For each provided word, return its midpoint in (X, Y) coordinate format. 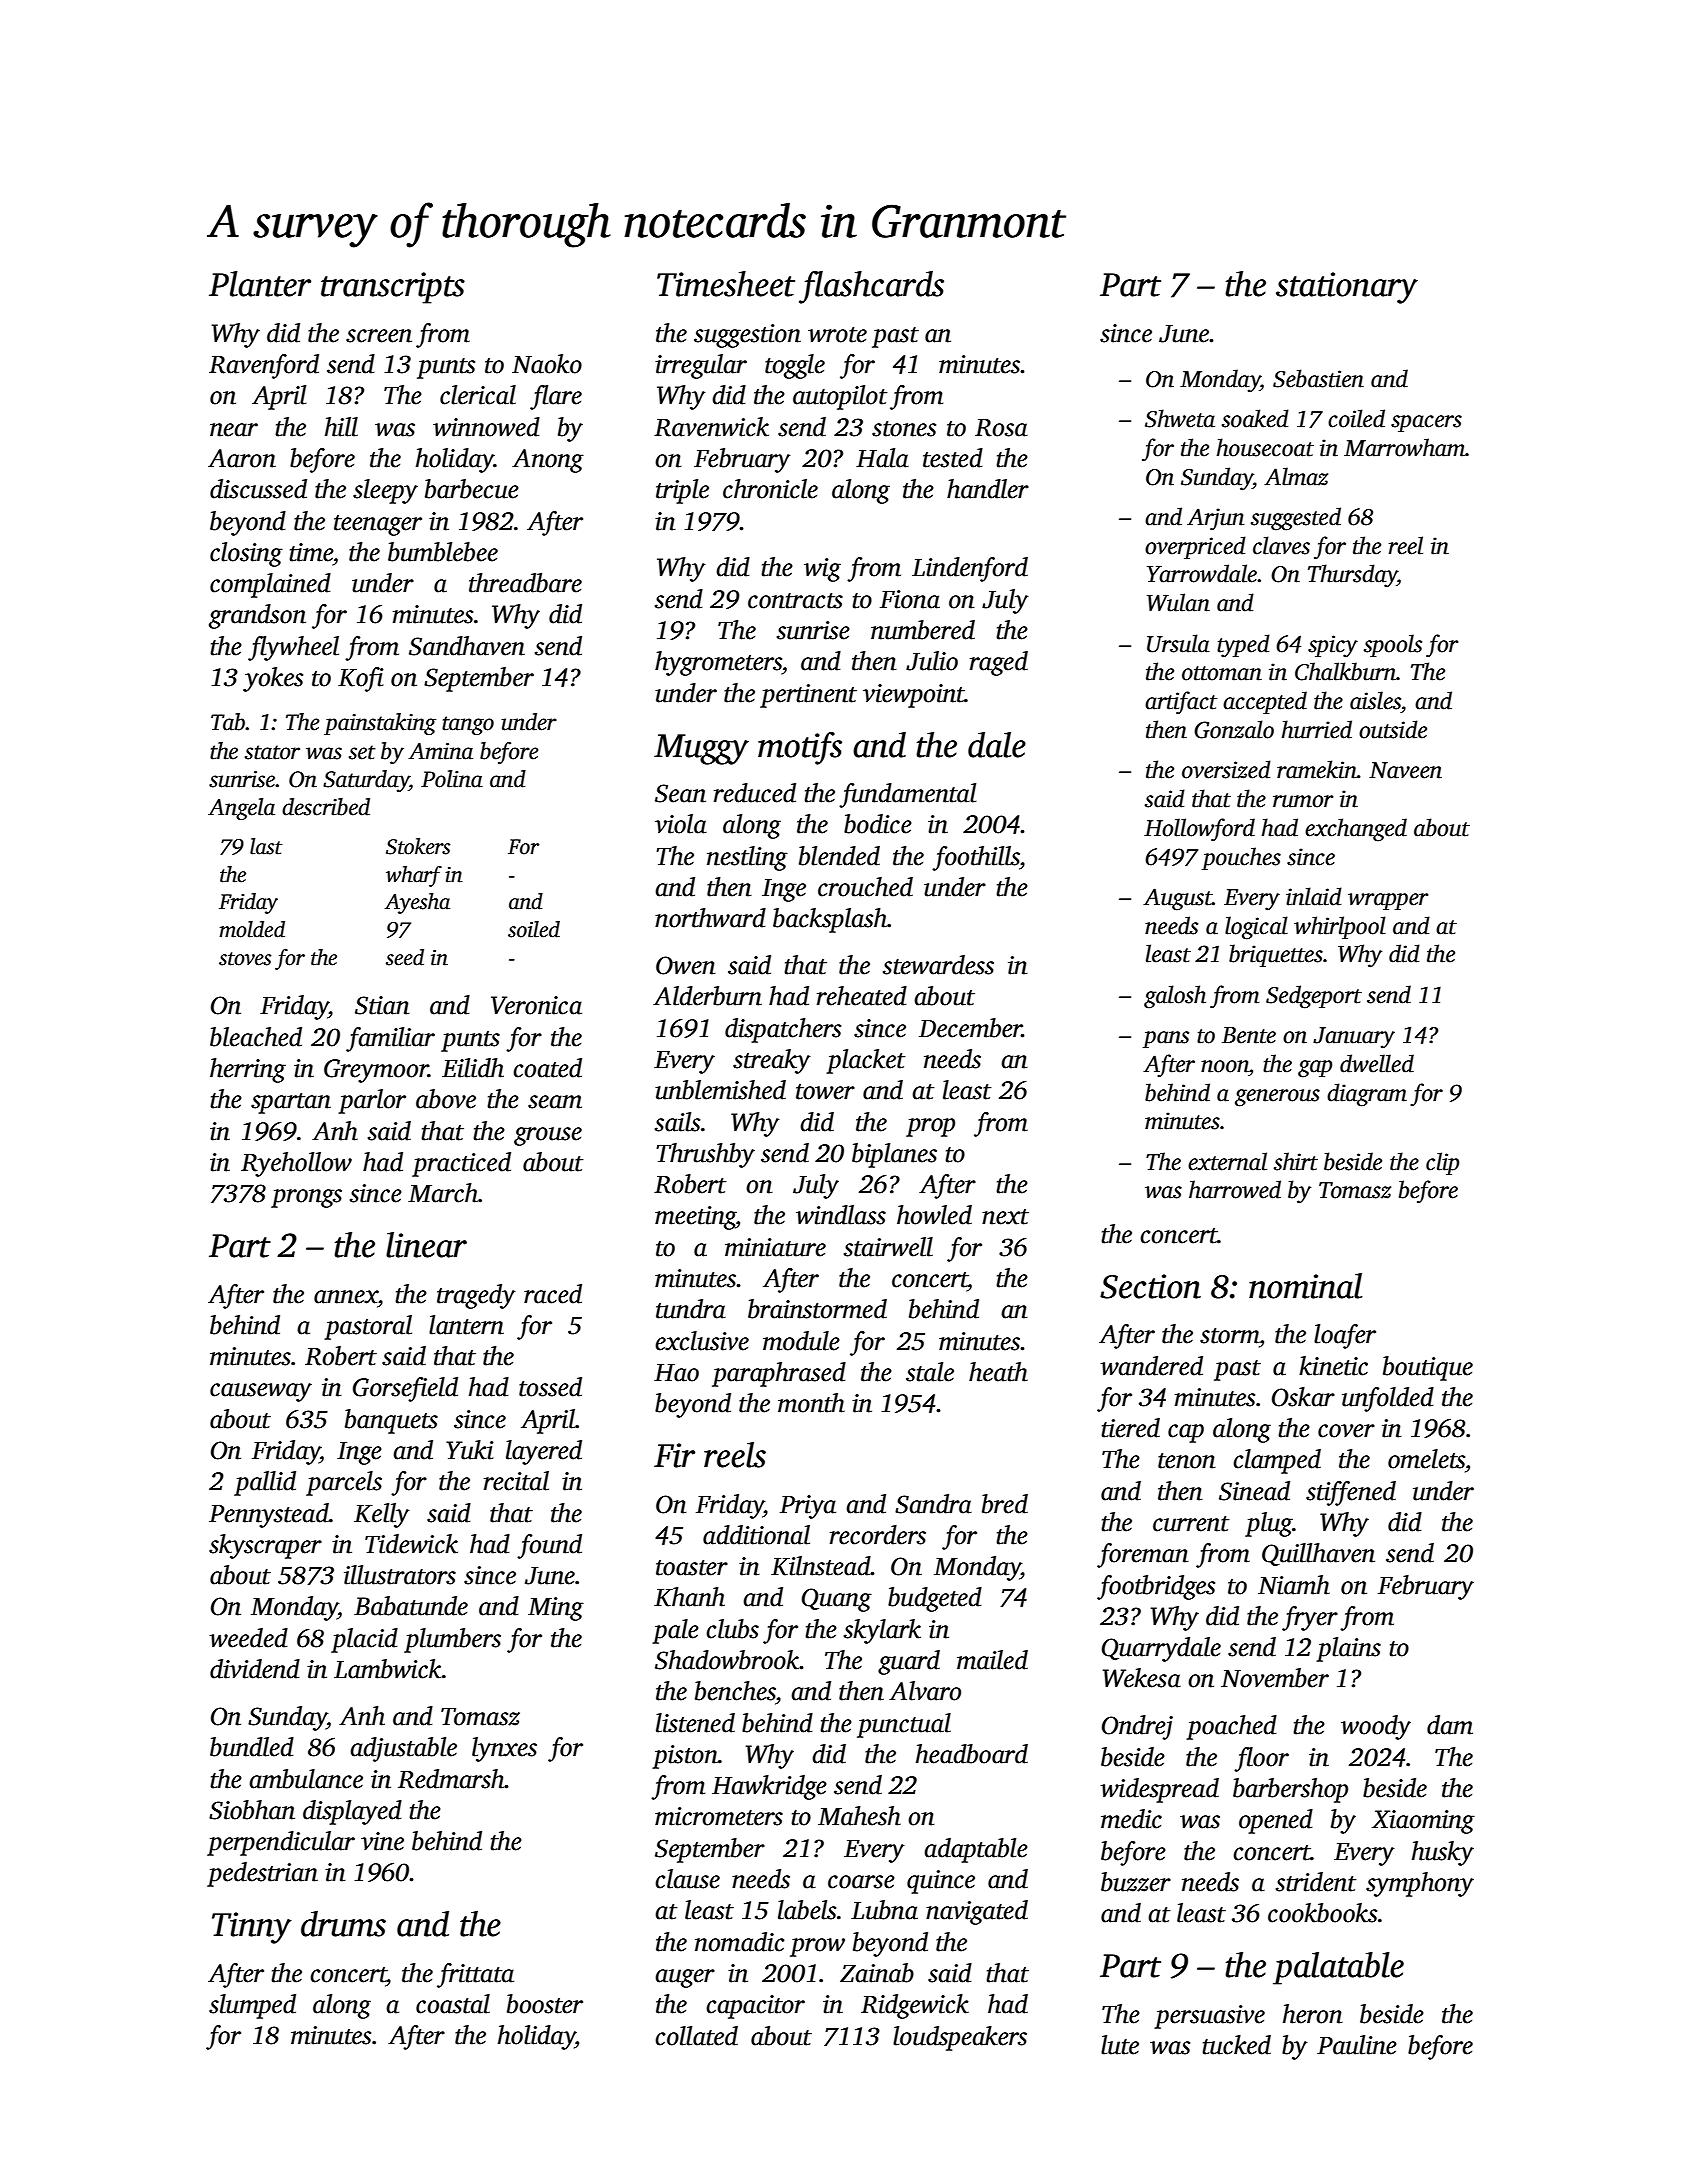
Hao (676, 1373)
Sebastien (1318, 378)
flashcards (871, 287)
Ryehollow (296, 1164)
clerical (478, 395)
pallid (265, 1483)
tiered (1130, 1428)
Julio (932, 661)
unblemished (720, 1090)
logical (1256, 928)
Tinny (252, 1928)
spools (1393, 645)
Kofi (361, 679)
